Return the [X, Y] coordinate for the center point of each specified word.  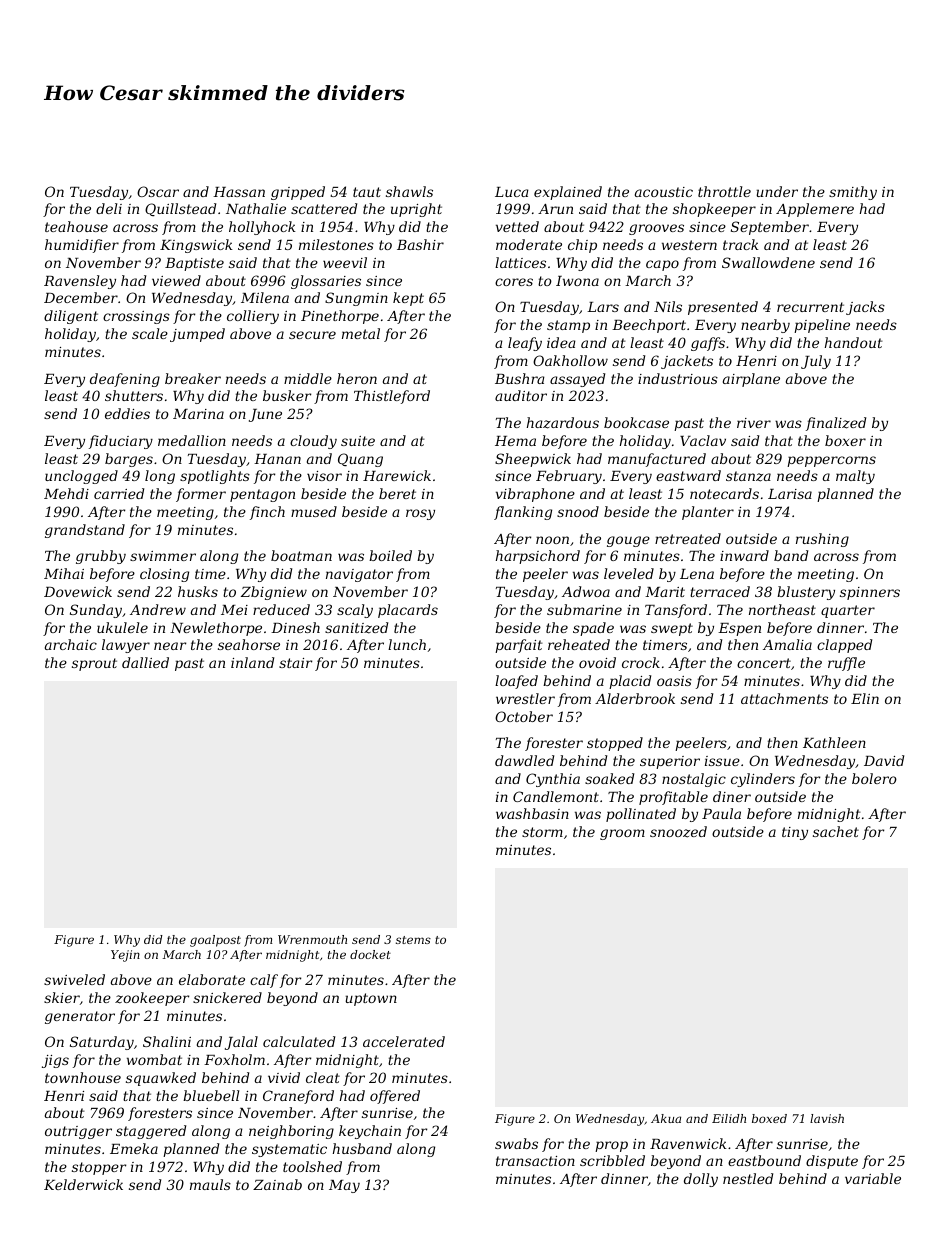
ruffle [846, 664]
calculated [299, 1041]
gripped [298, 193]
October [524, 716]
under [777, 191]
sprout [94, 664]
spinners [870, 593]
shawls [409, 191]
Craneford [298, 1097]
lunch [407, 644]
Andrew [158, 609]
